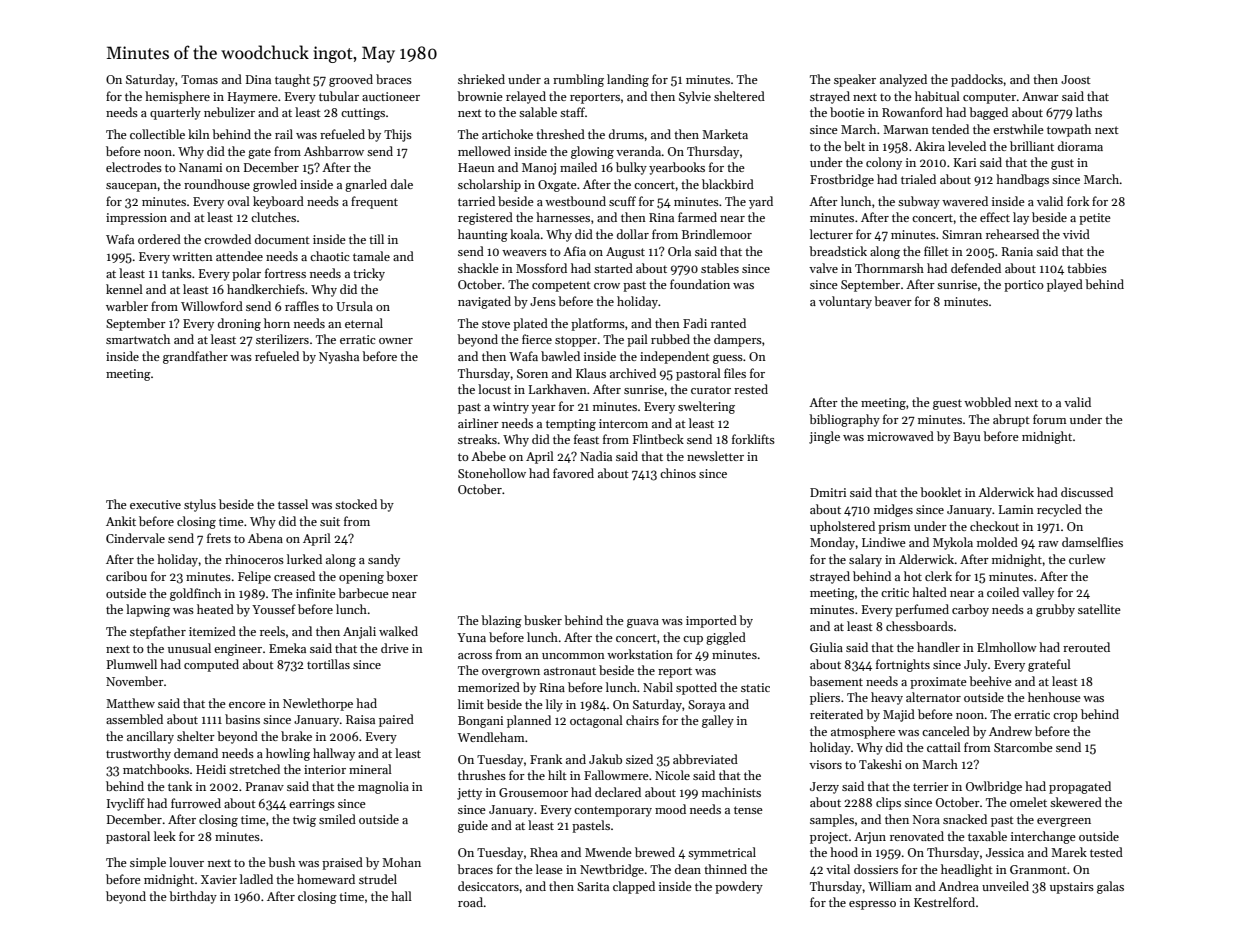 This screenshot has height=952, width=1233. I want to click on valley, so click(1038, 593).
